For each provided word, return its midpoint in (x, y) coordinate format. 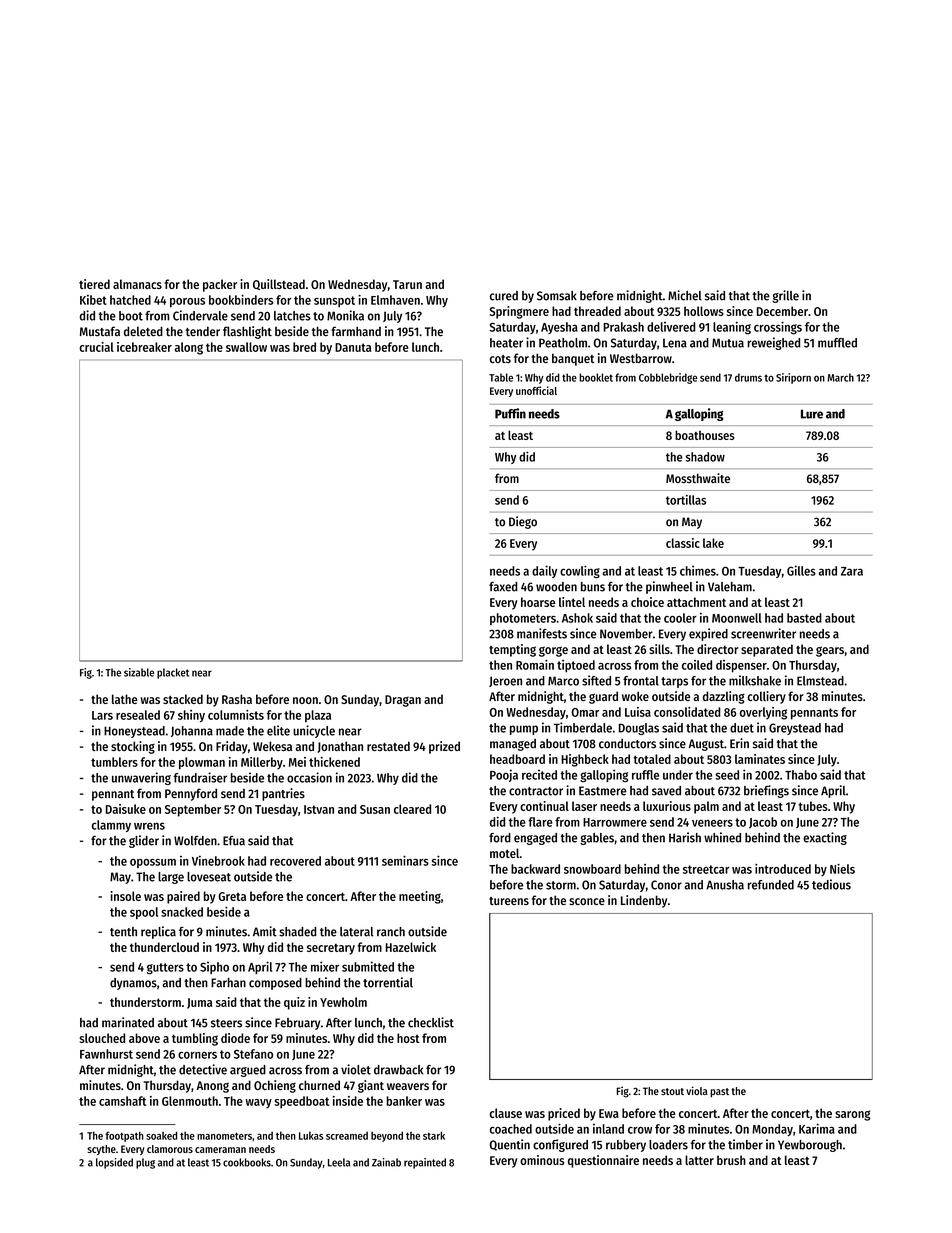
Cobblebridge (668, 378)
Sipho (214, 967)
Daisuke (126, 809)
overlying (763, 713)
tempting (512, 650)
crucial (96, 347)
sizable (139, 672)
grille (785, 296)
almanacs (137, 284)
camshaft (122, 1101)
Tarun (407, 284)
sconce (587, 901)
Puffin (510, 413)
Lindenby (644, 901)
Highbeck (585, 760)
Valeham (730, 587)
